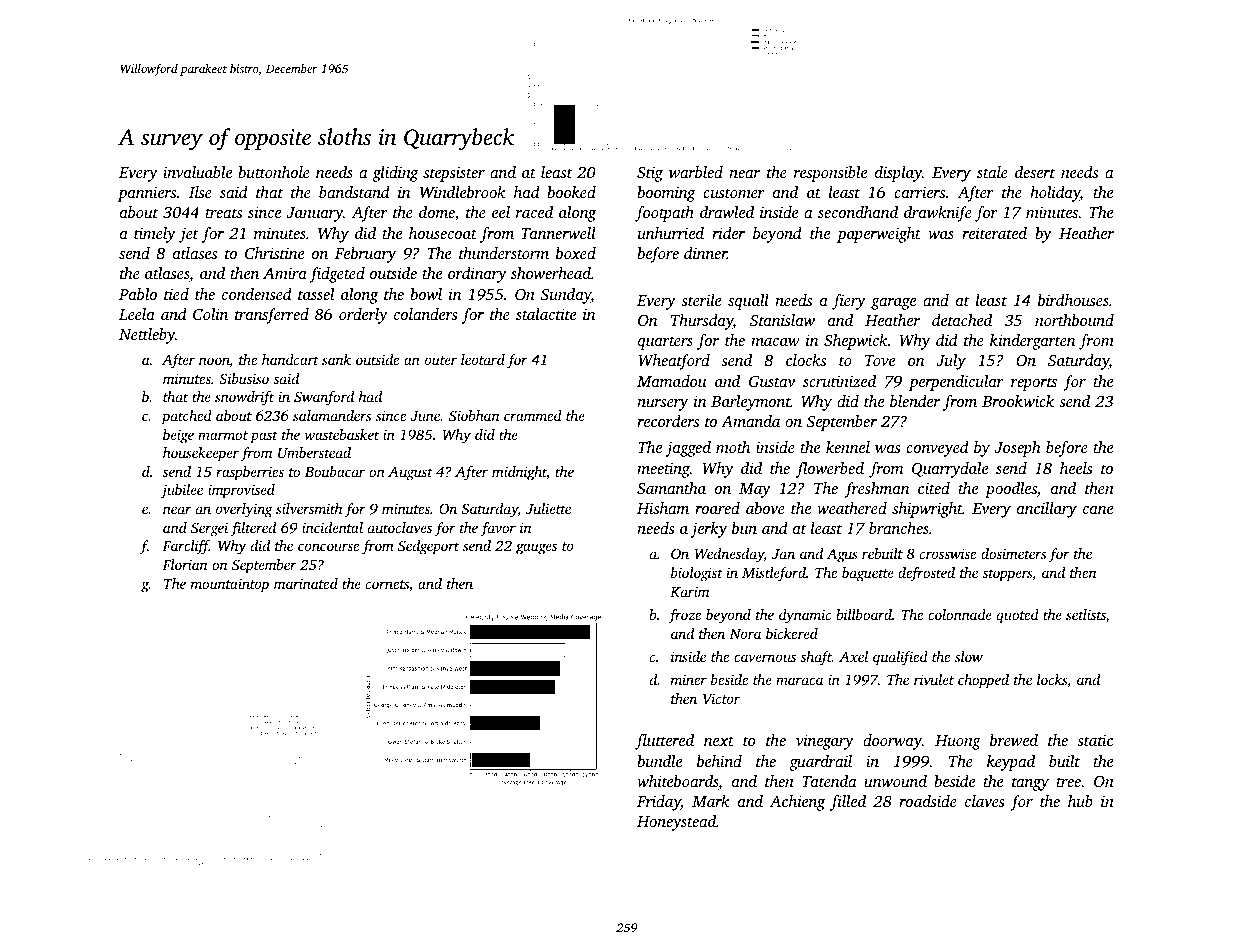 Image resolution: width=1233 pixels, height=952 pixels. I want to click on conveyed, so click(937, 449).
